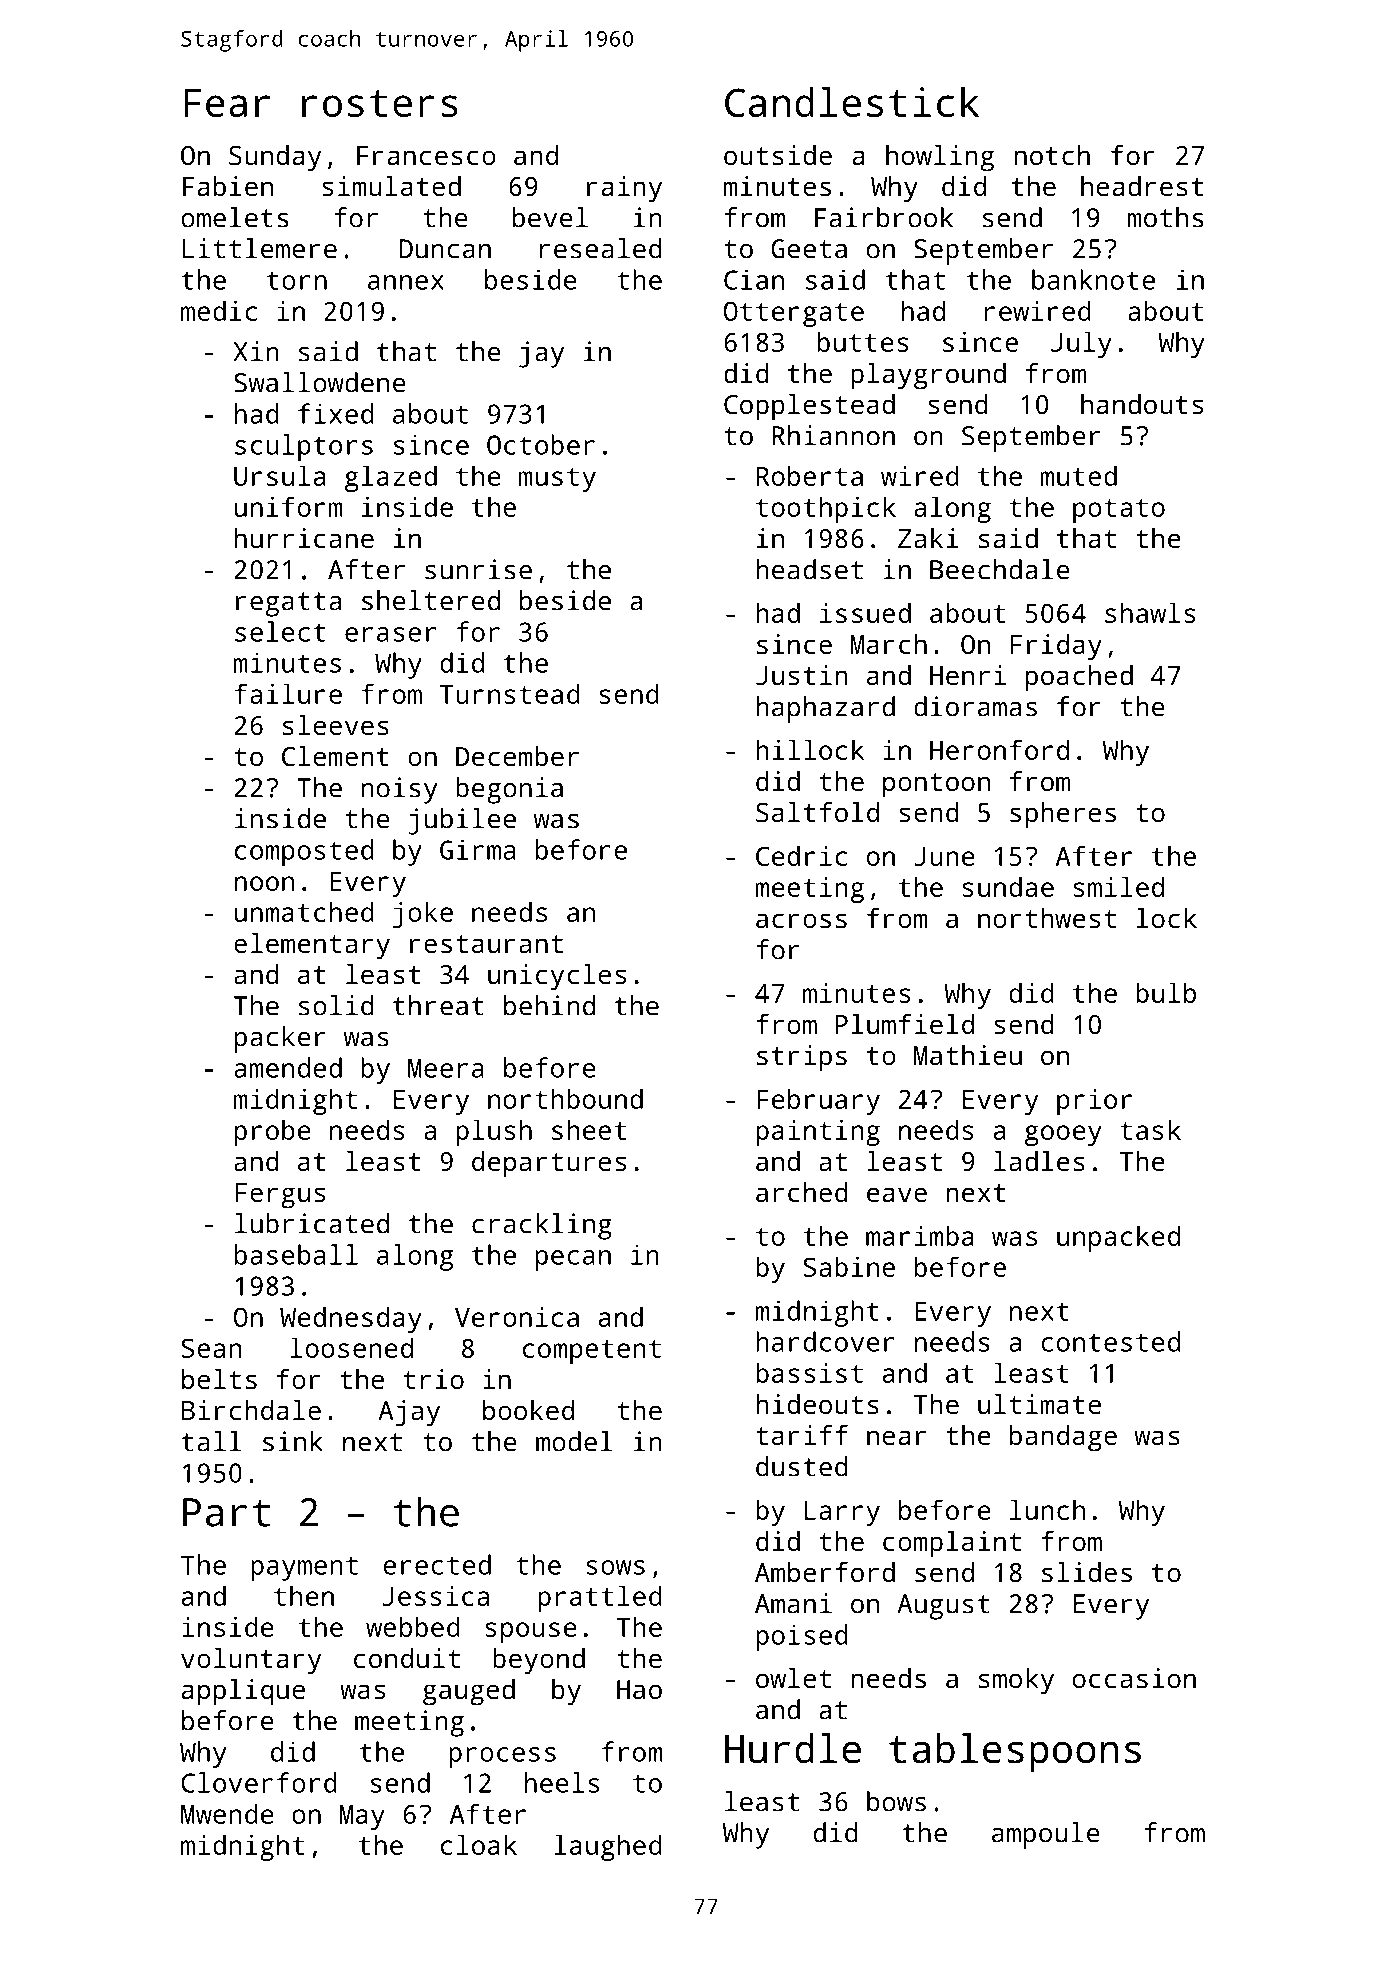 The height and width of the image is (1969, 1386). I want to click on Heronford, so click(999, 749).
